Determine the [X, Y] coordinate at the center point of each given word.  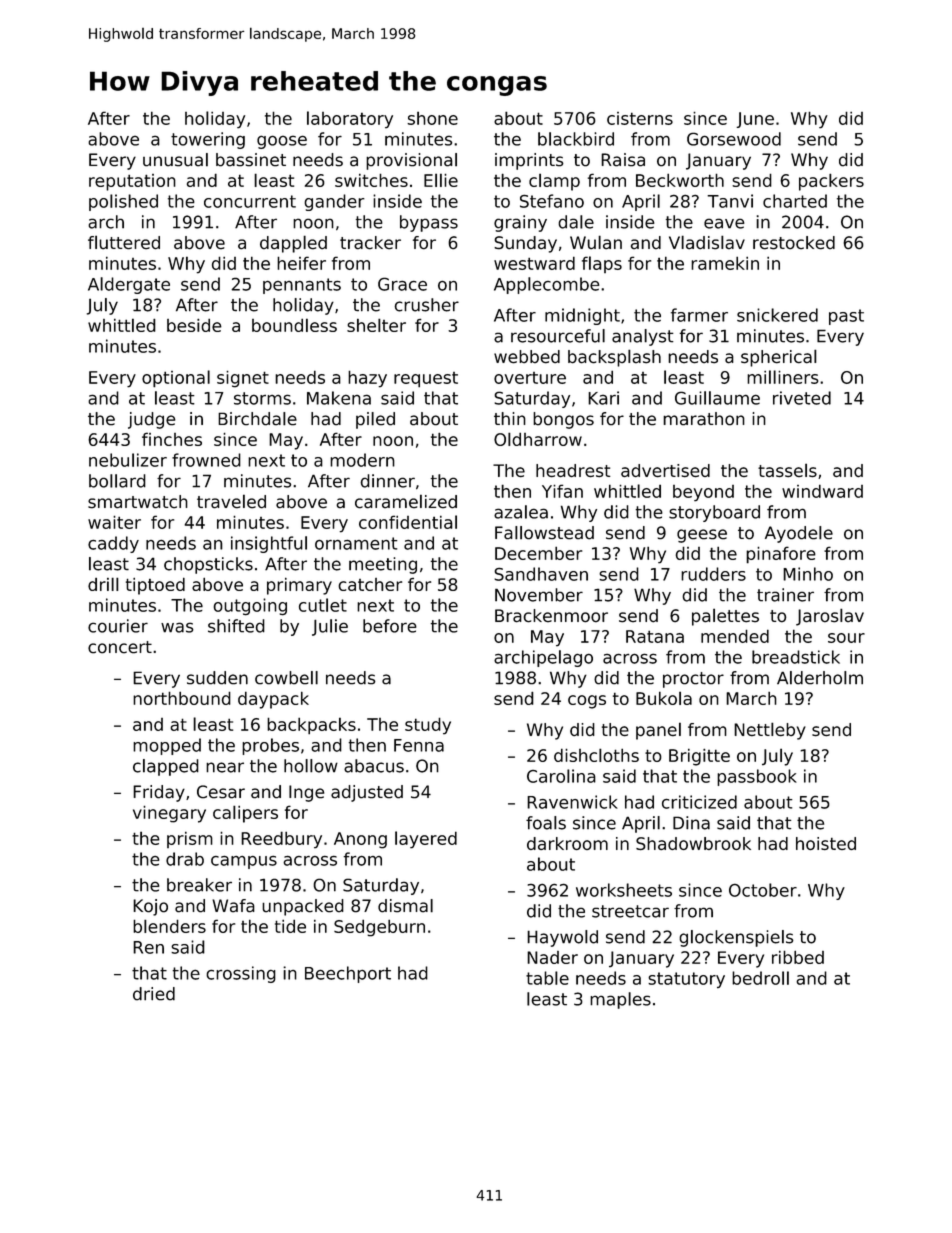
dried [154, 994]
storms [262, 398]
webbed [527, 357]
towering [208, 140]
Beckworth [680, 180]
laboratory [350, 120]
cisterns [640, 118]
